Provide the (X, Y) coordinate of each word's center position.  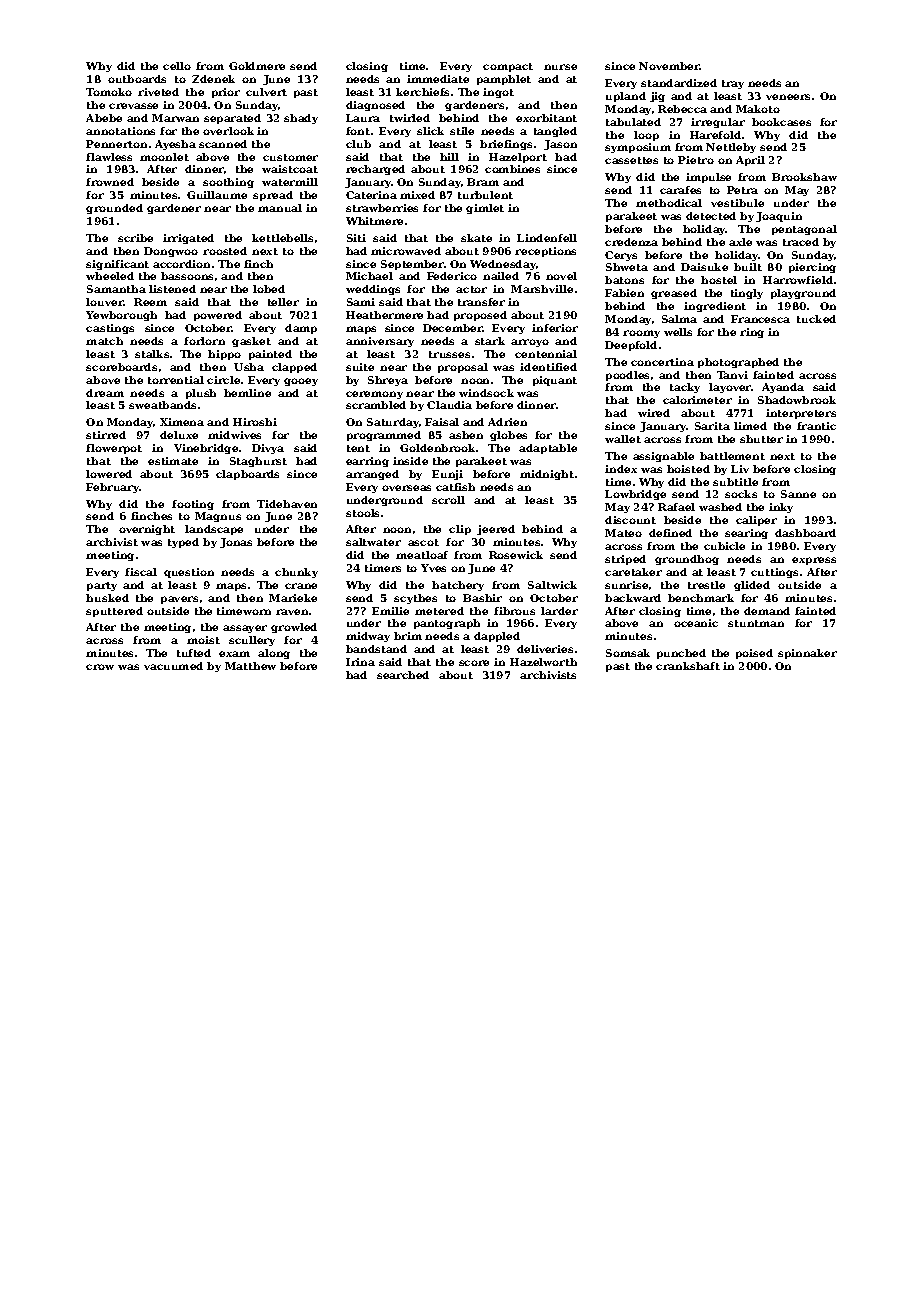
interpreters (801, 414)
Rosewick (516, 555)
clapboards (247, 475)
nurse (560, 67)
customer (290, 157)
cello (177, 66)
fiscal (141, 572)
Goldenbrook (437, 448)
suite (360, 367)
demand (767, 611)
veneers (788, 97)
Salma (679, 319)
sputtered (114, 612)
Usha (249, 367)
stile (462, 131)
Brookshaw (804, 177)
